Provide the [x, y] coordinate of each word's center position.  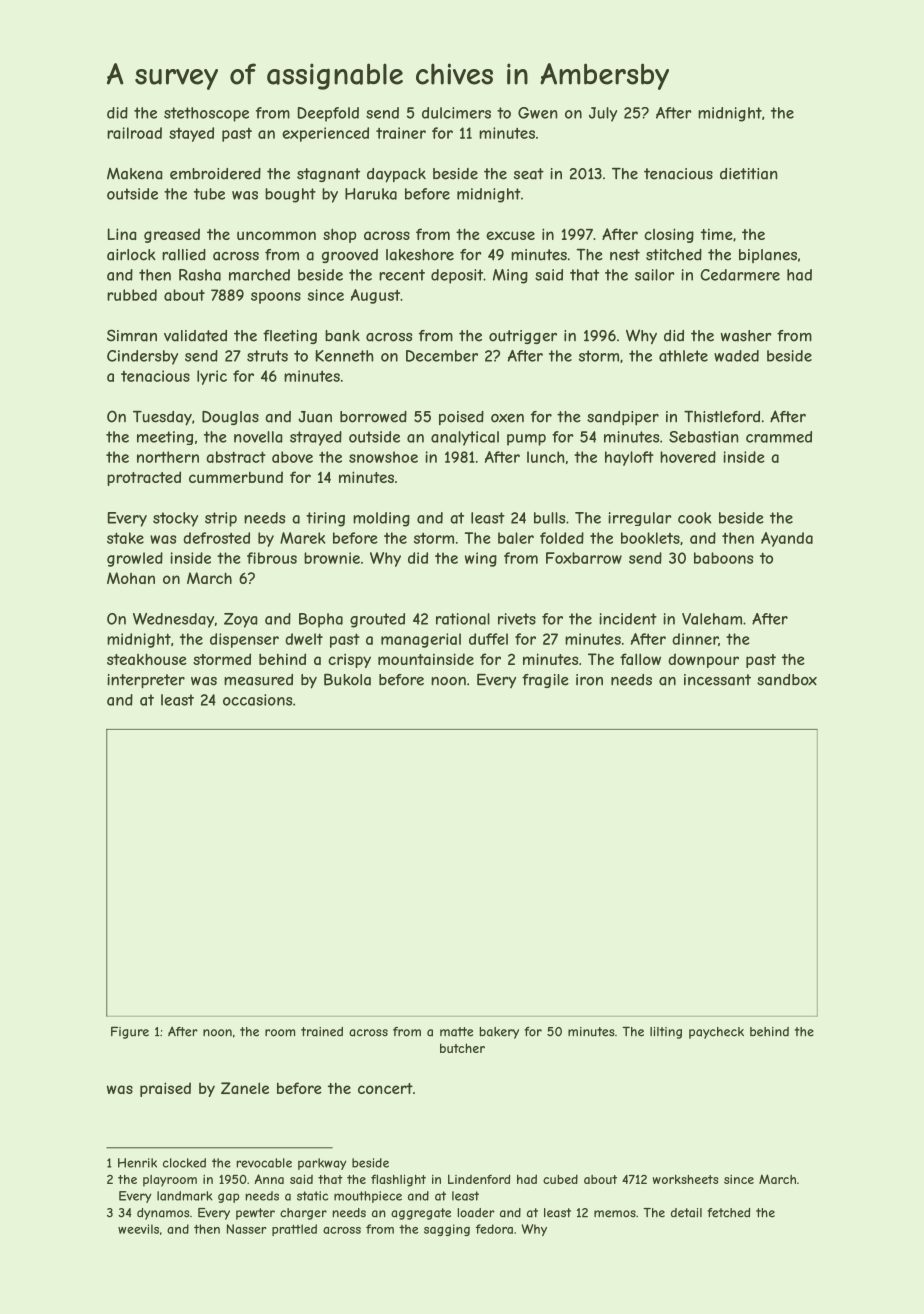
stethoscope [206, 114]
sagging [447, 1230]
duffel [488, 639]
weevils [138, 1229]
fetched [728, 1213]
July [603, 114]
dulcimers [456, 113]
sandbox [787, 680]
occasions [257, 700]
